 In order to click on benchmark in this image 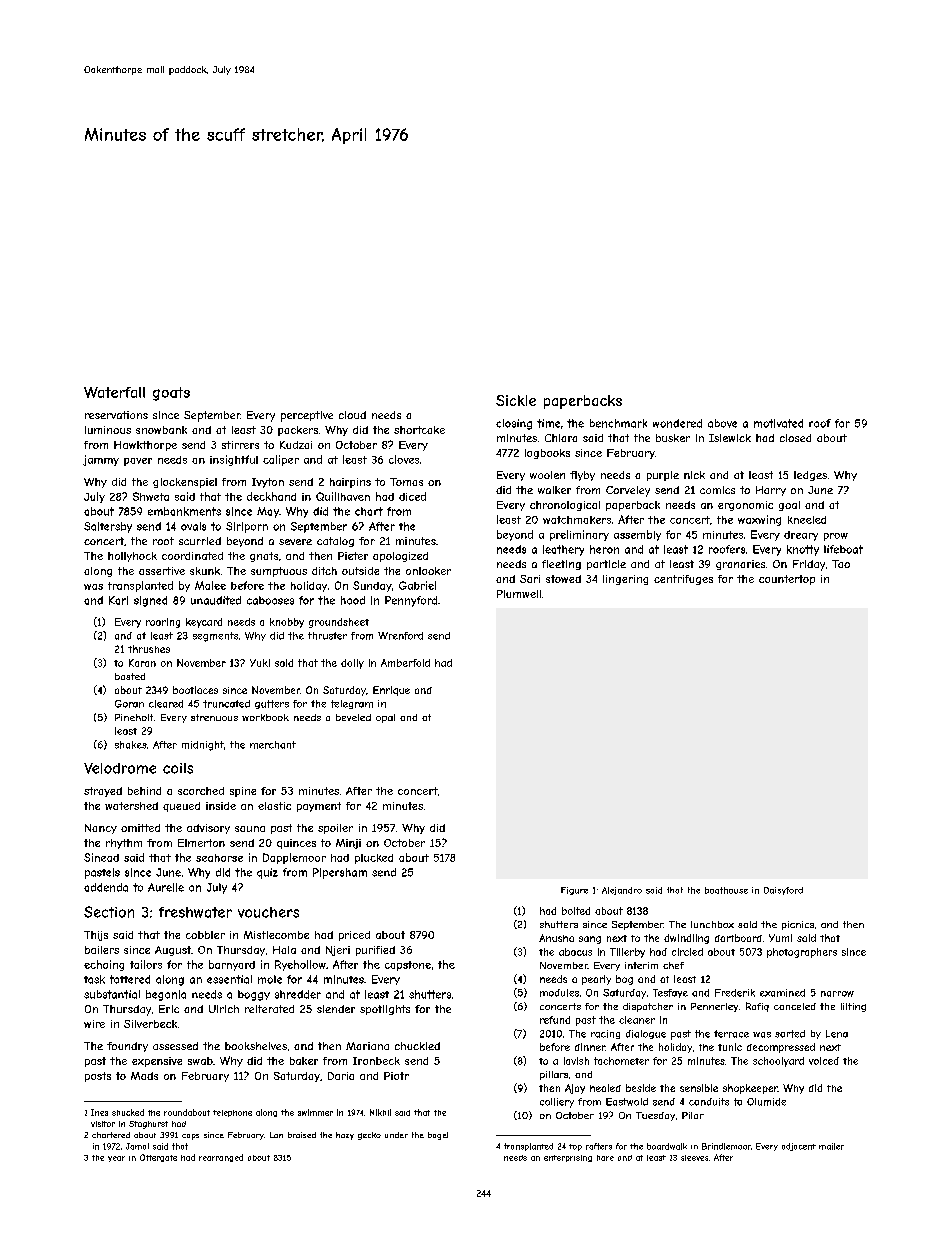, I will do `click(618, 423)`.
